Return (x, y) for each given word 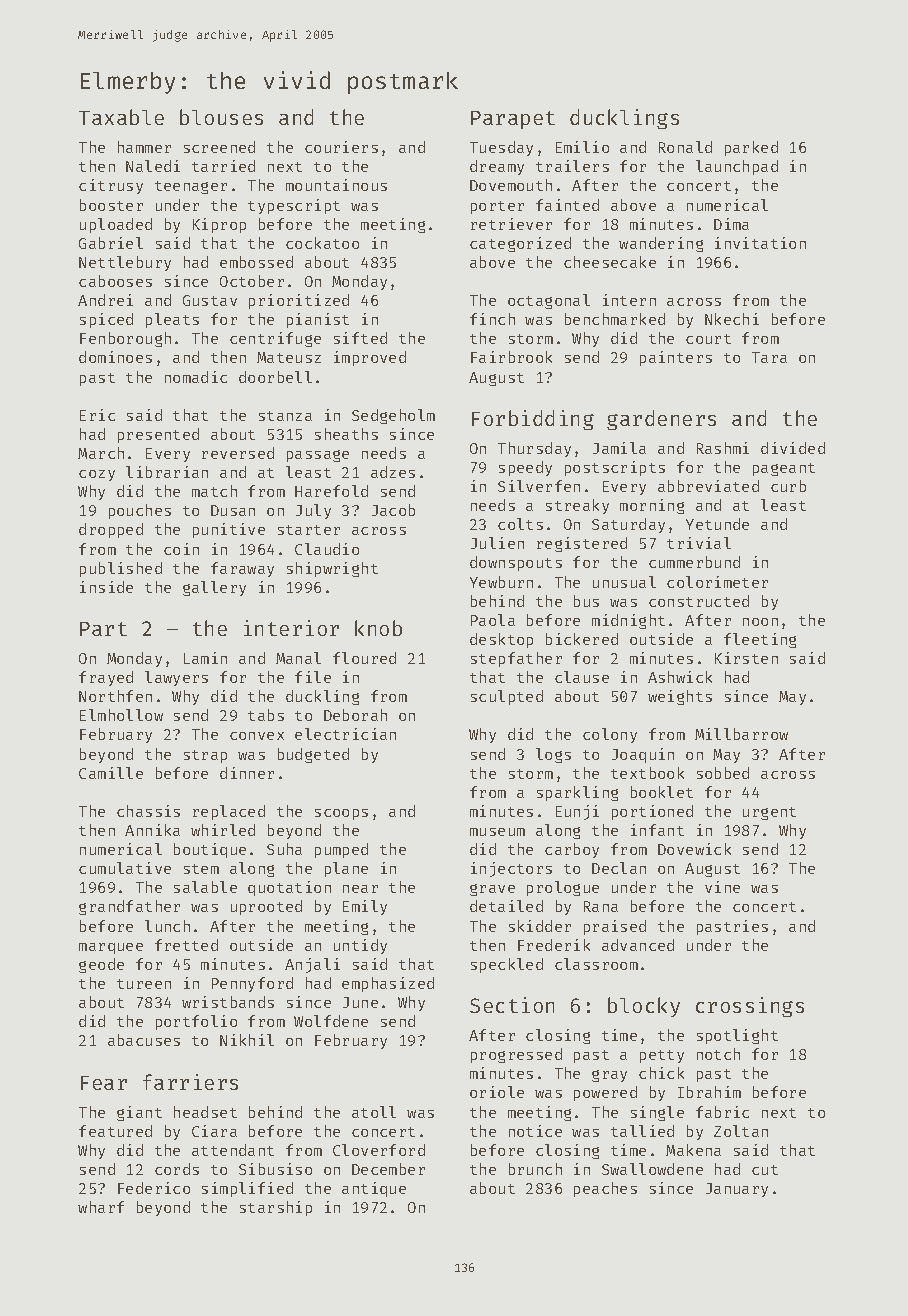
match (214, 491)
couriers (341, 147)
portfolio (196, 1022)
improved (370, 358)
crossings (750, 1007)
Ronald (685, 147)
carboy (572, 850)
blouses (221, 117)
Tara (769, 357)
